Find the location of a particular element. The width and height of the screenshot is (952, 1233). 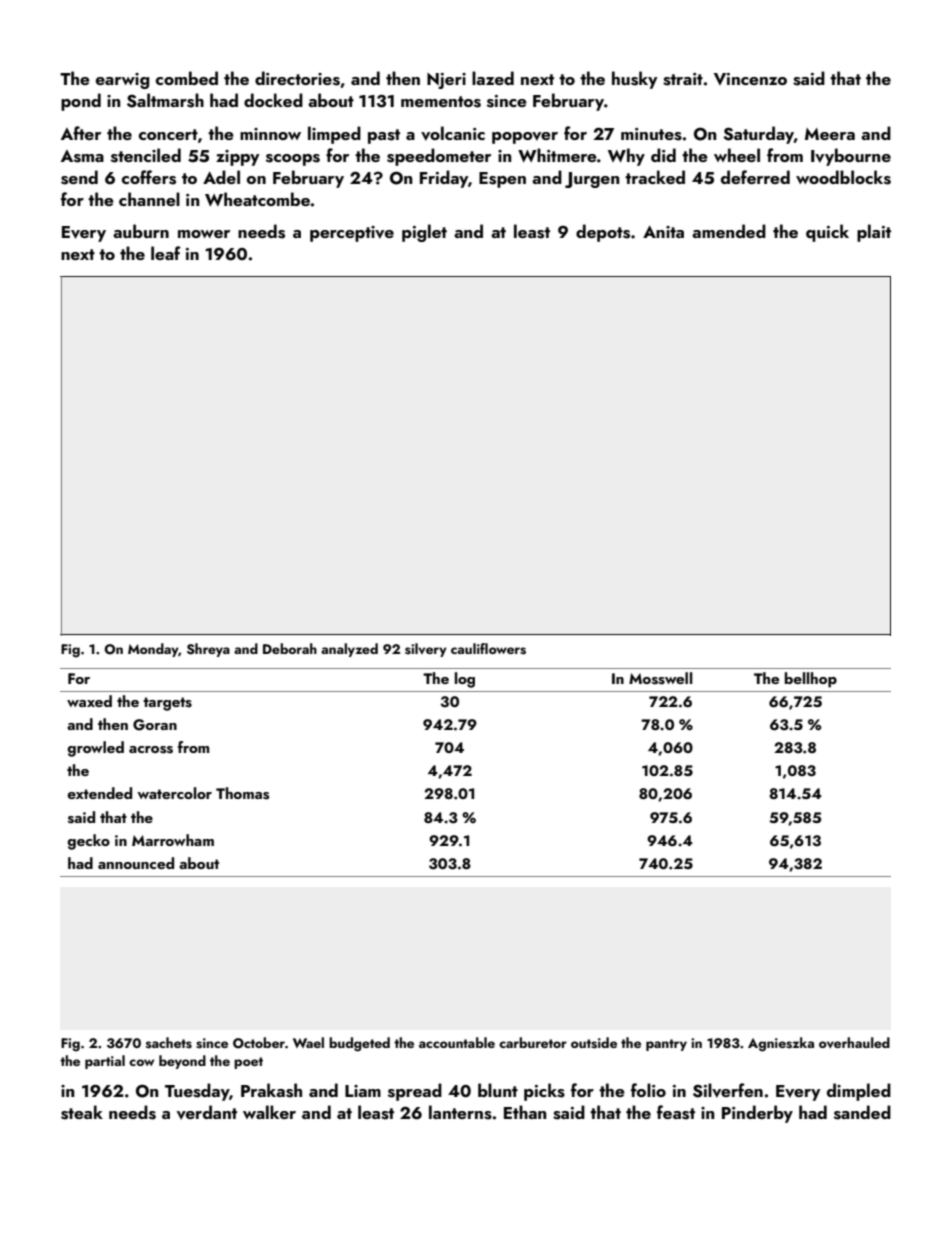

After is located at coordinates (81, 133).
